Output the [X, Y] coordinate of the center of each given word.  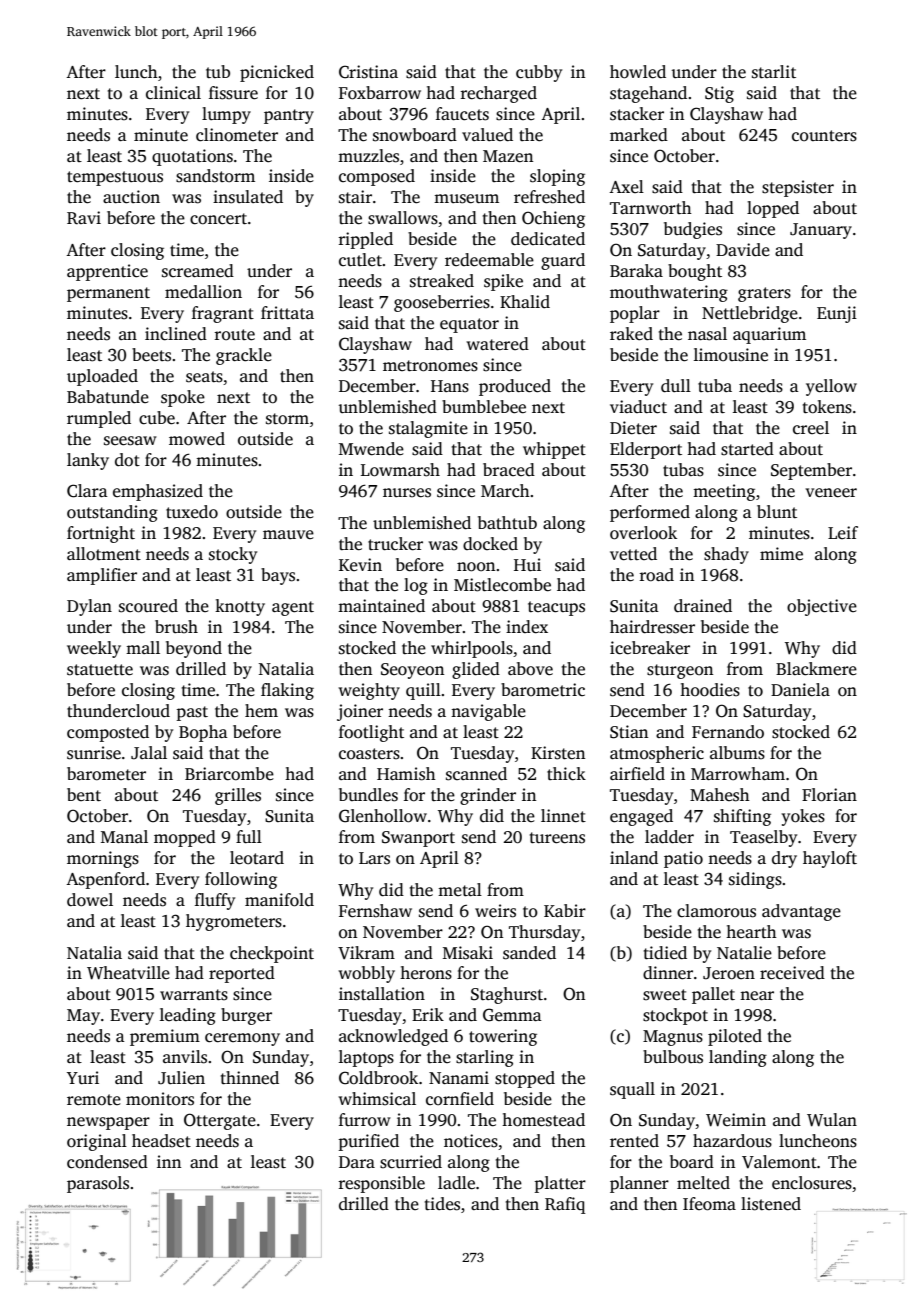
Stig [719, 94]
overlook [643, 533]
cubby [539, 73]
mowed [197, 439]
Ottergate [220, 1121]
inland [634, 858]
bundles [368, 795]
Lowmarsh [400, 470]
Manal [124, 836]
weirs [495, 911]
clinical [173, 93]
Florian [829, 795]
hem [261, 711]
